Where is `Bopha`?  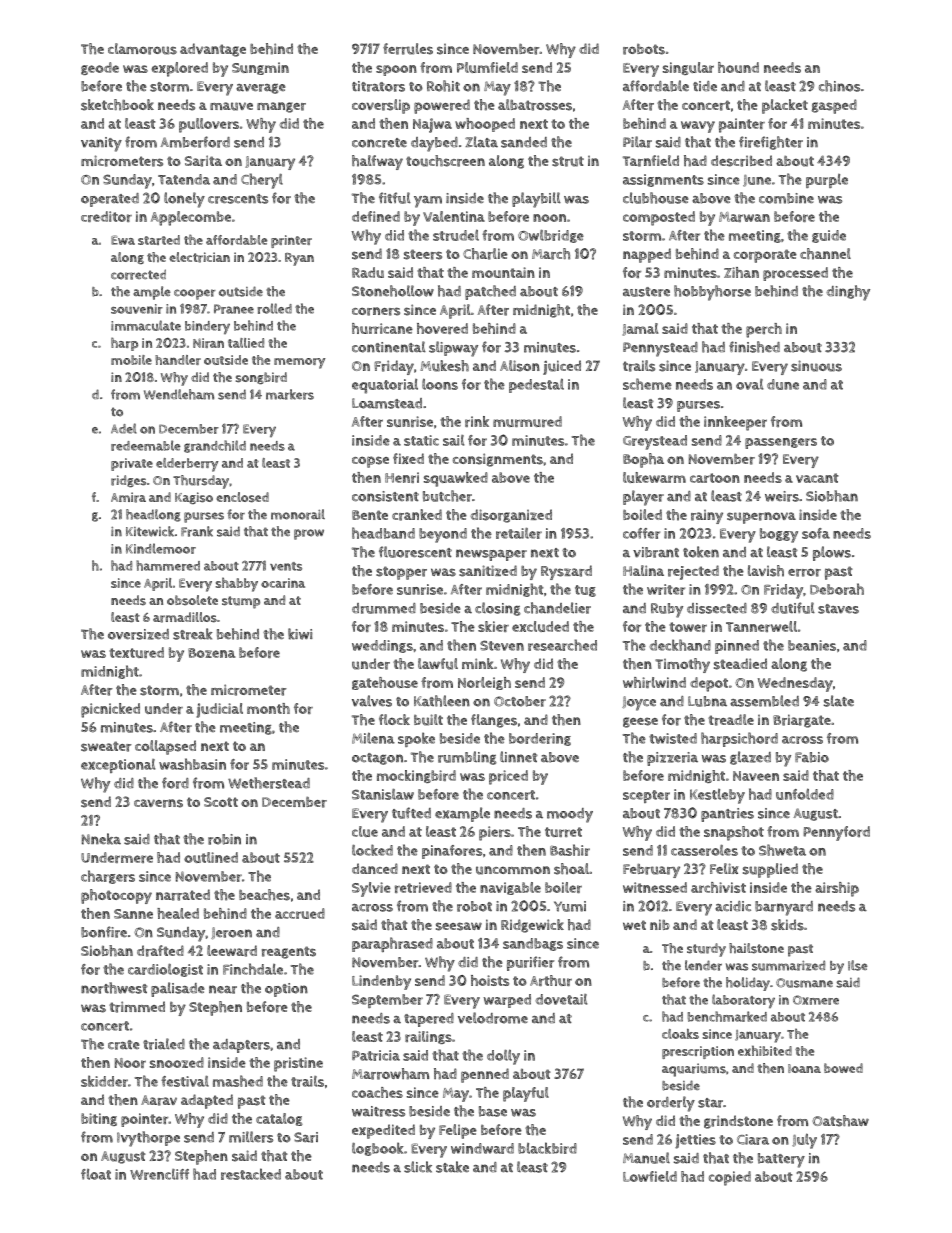
Bopha is located at coordinates (643, 460).
